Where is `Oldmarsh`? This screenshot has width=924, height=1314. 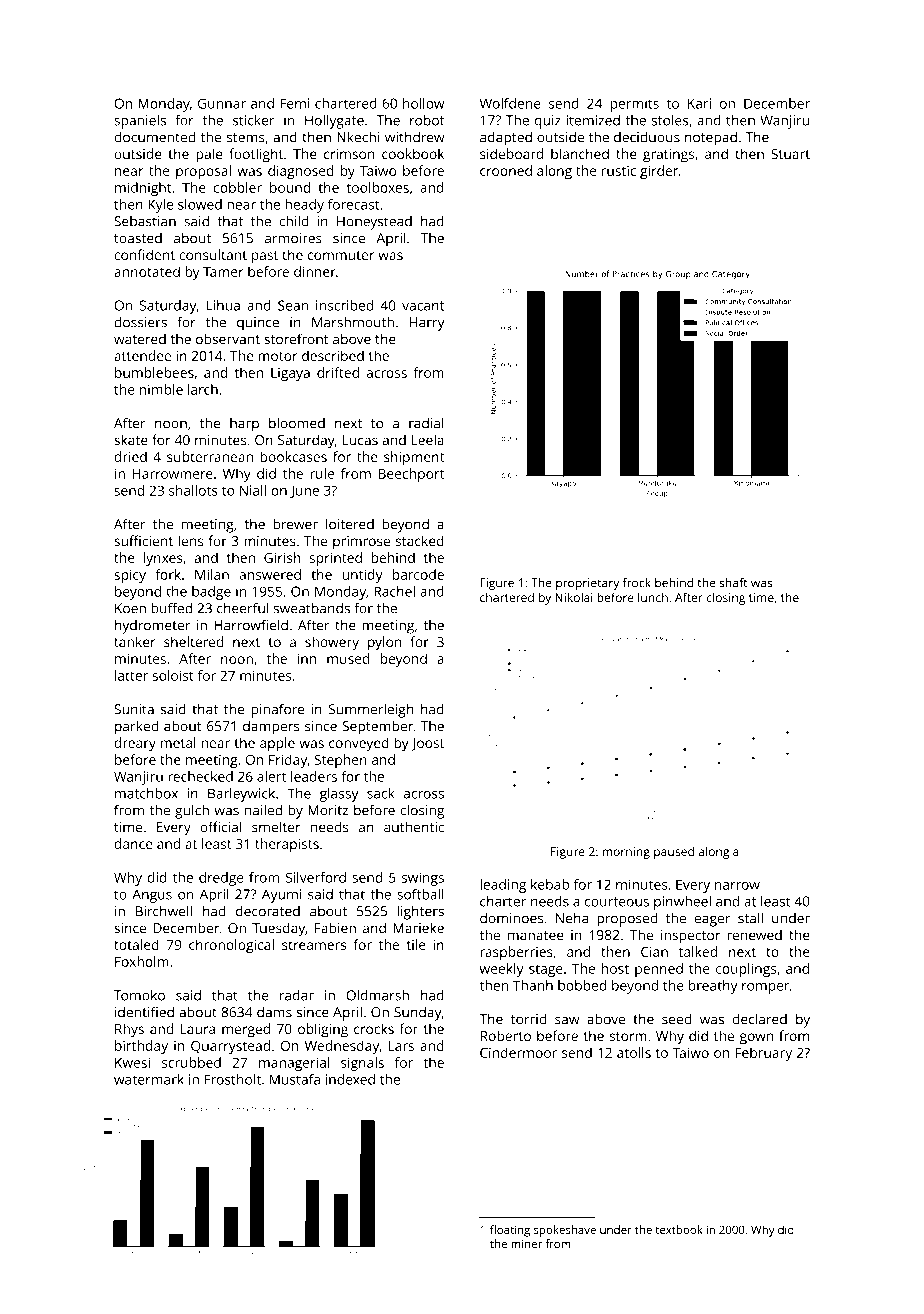
Oldmarsh is located at coordinates (377, 995).
